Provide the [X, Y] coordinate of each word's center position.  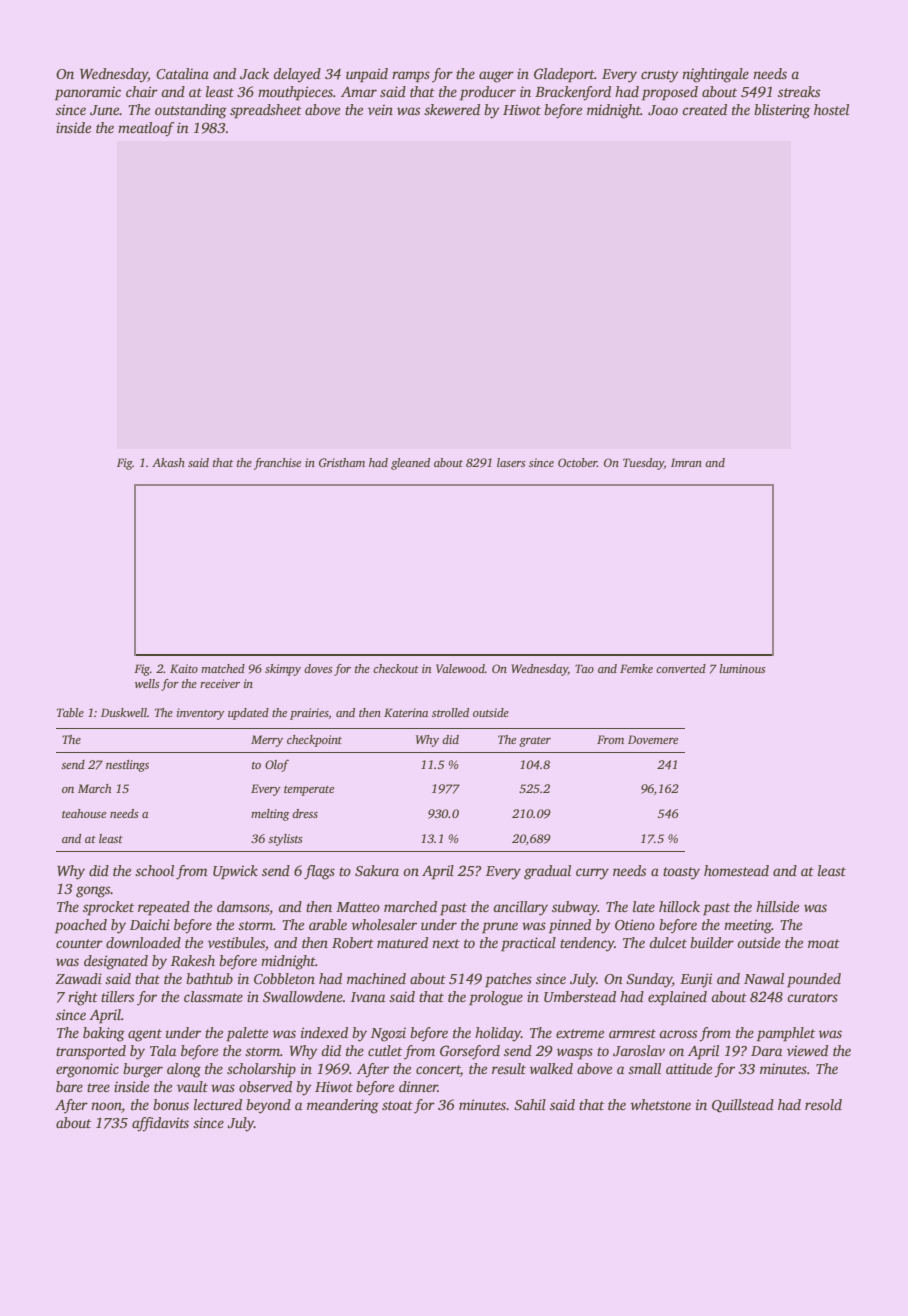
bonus [171, 1104]
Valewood [460, 668]
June [104, 110]
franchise [277, 464]
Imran [686, 462]
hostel [831, 109]
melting [270, 815]
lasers [511, 462]
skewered [452, 109]
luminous [743, 668]
